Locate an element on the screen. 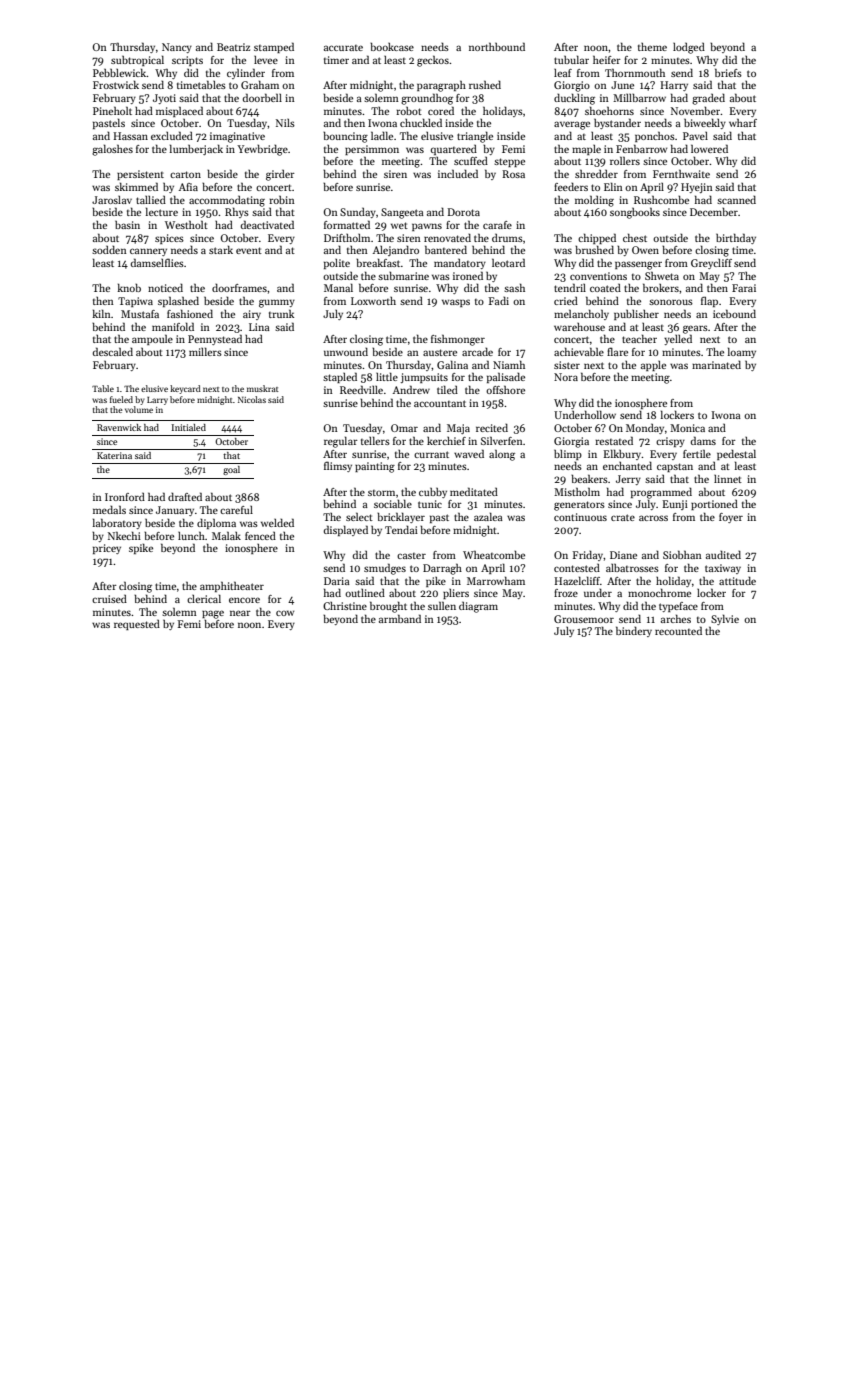  Beatriz is located at coordinates (233, 47).
